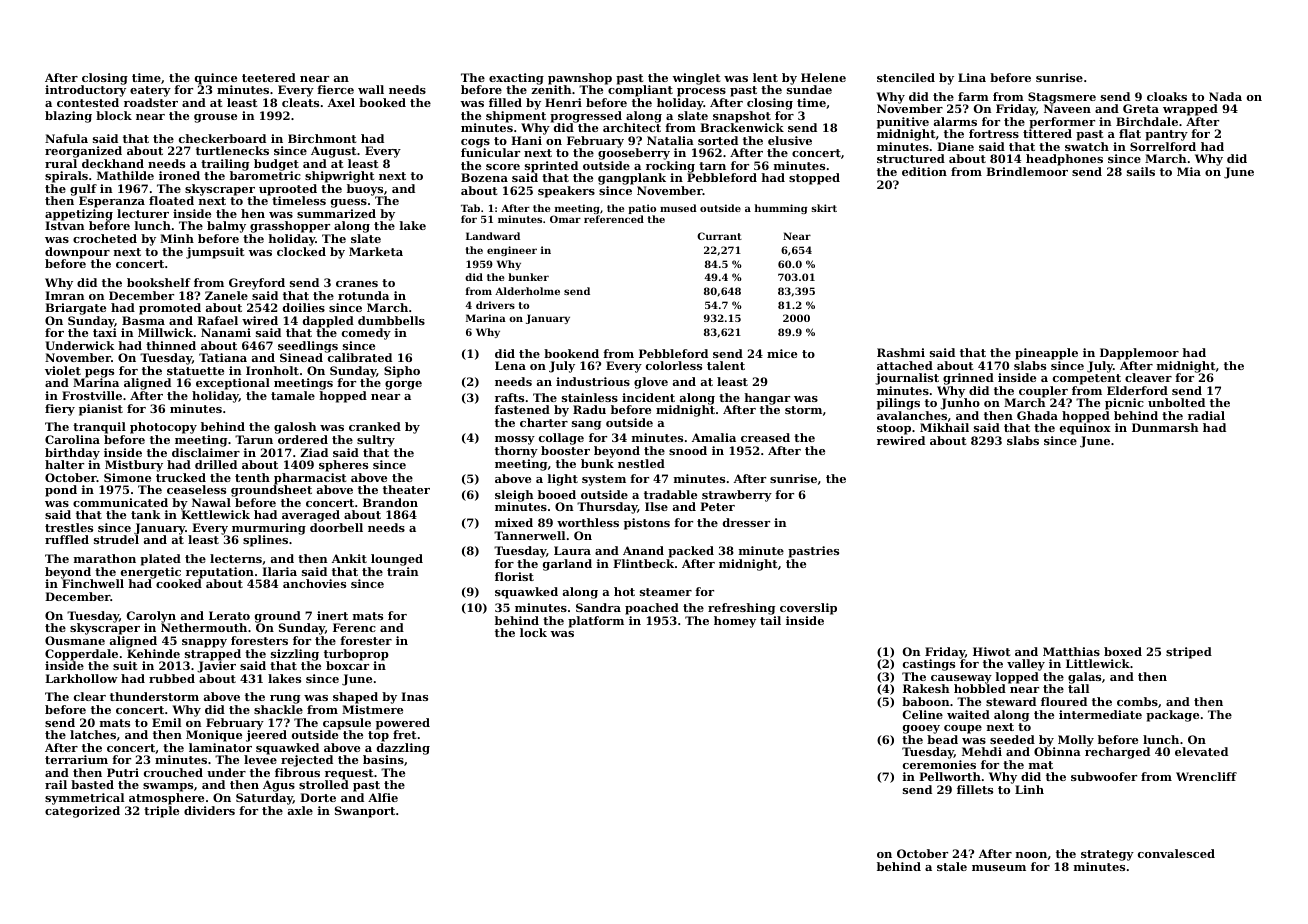  I want to click on hangar, so click(767, 399).
